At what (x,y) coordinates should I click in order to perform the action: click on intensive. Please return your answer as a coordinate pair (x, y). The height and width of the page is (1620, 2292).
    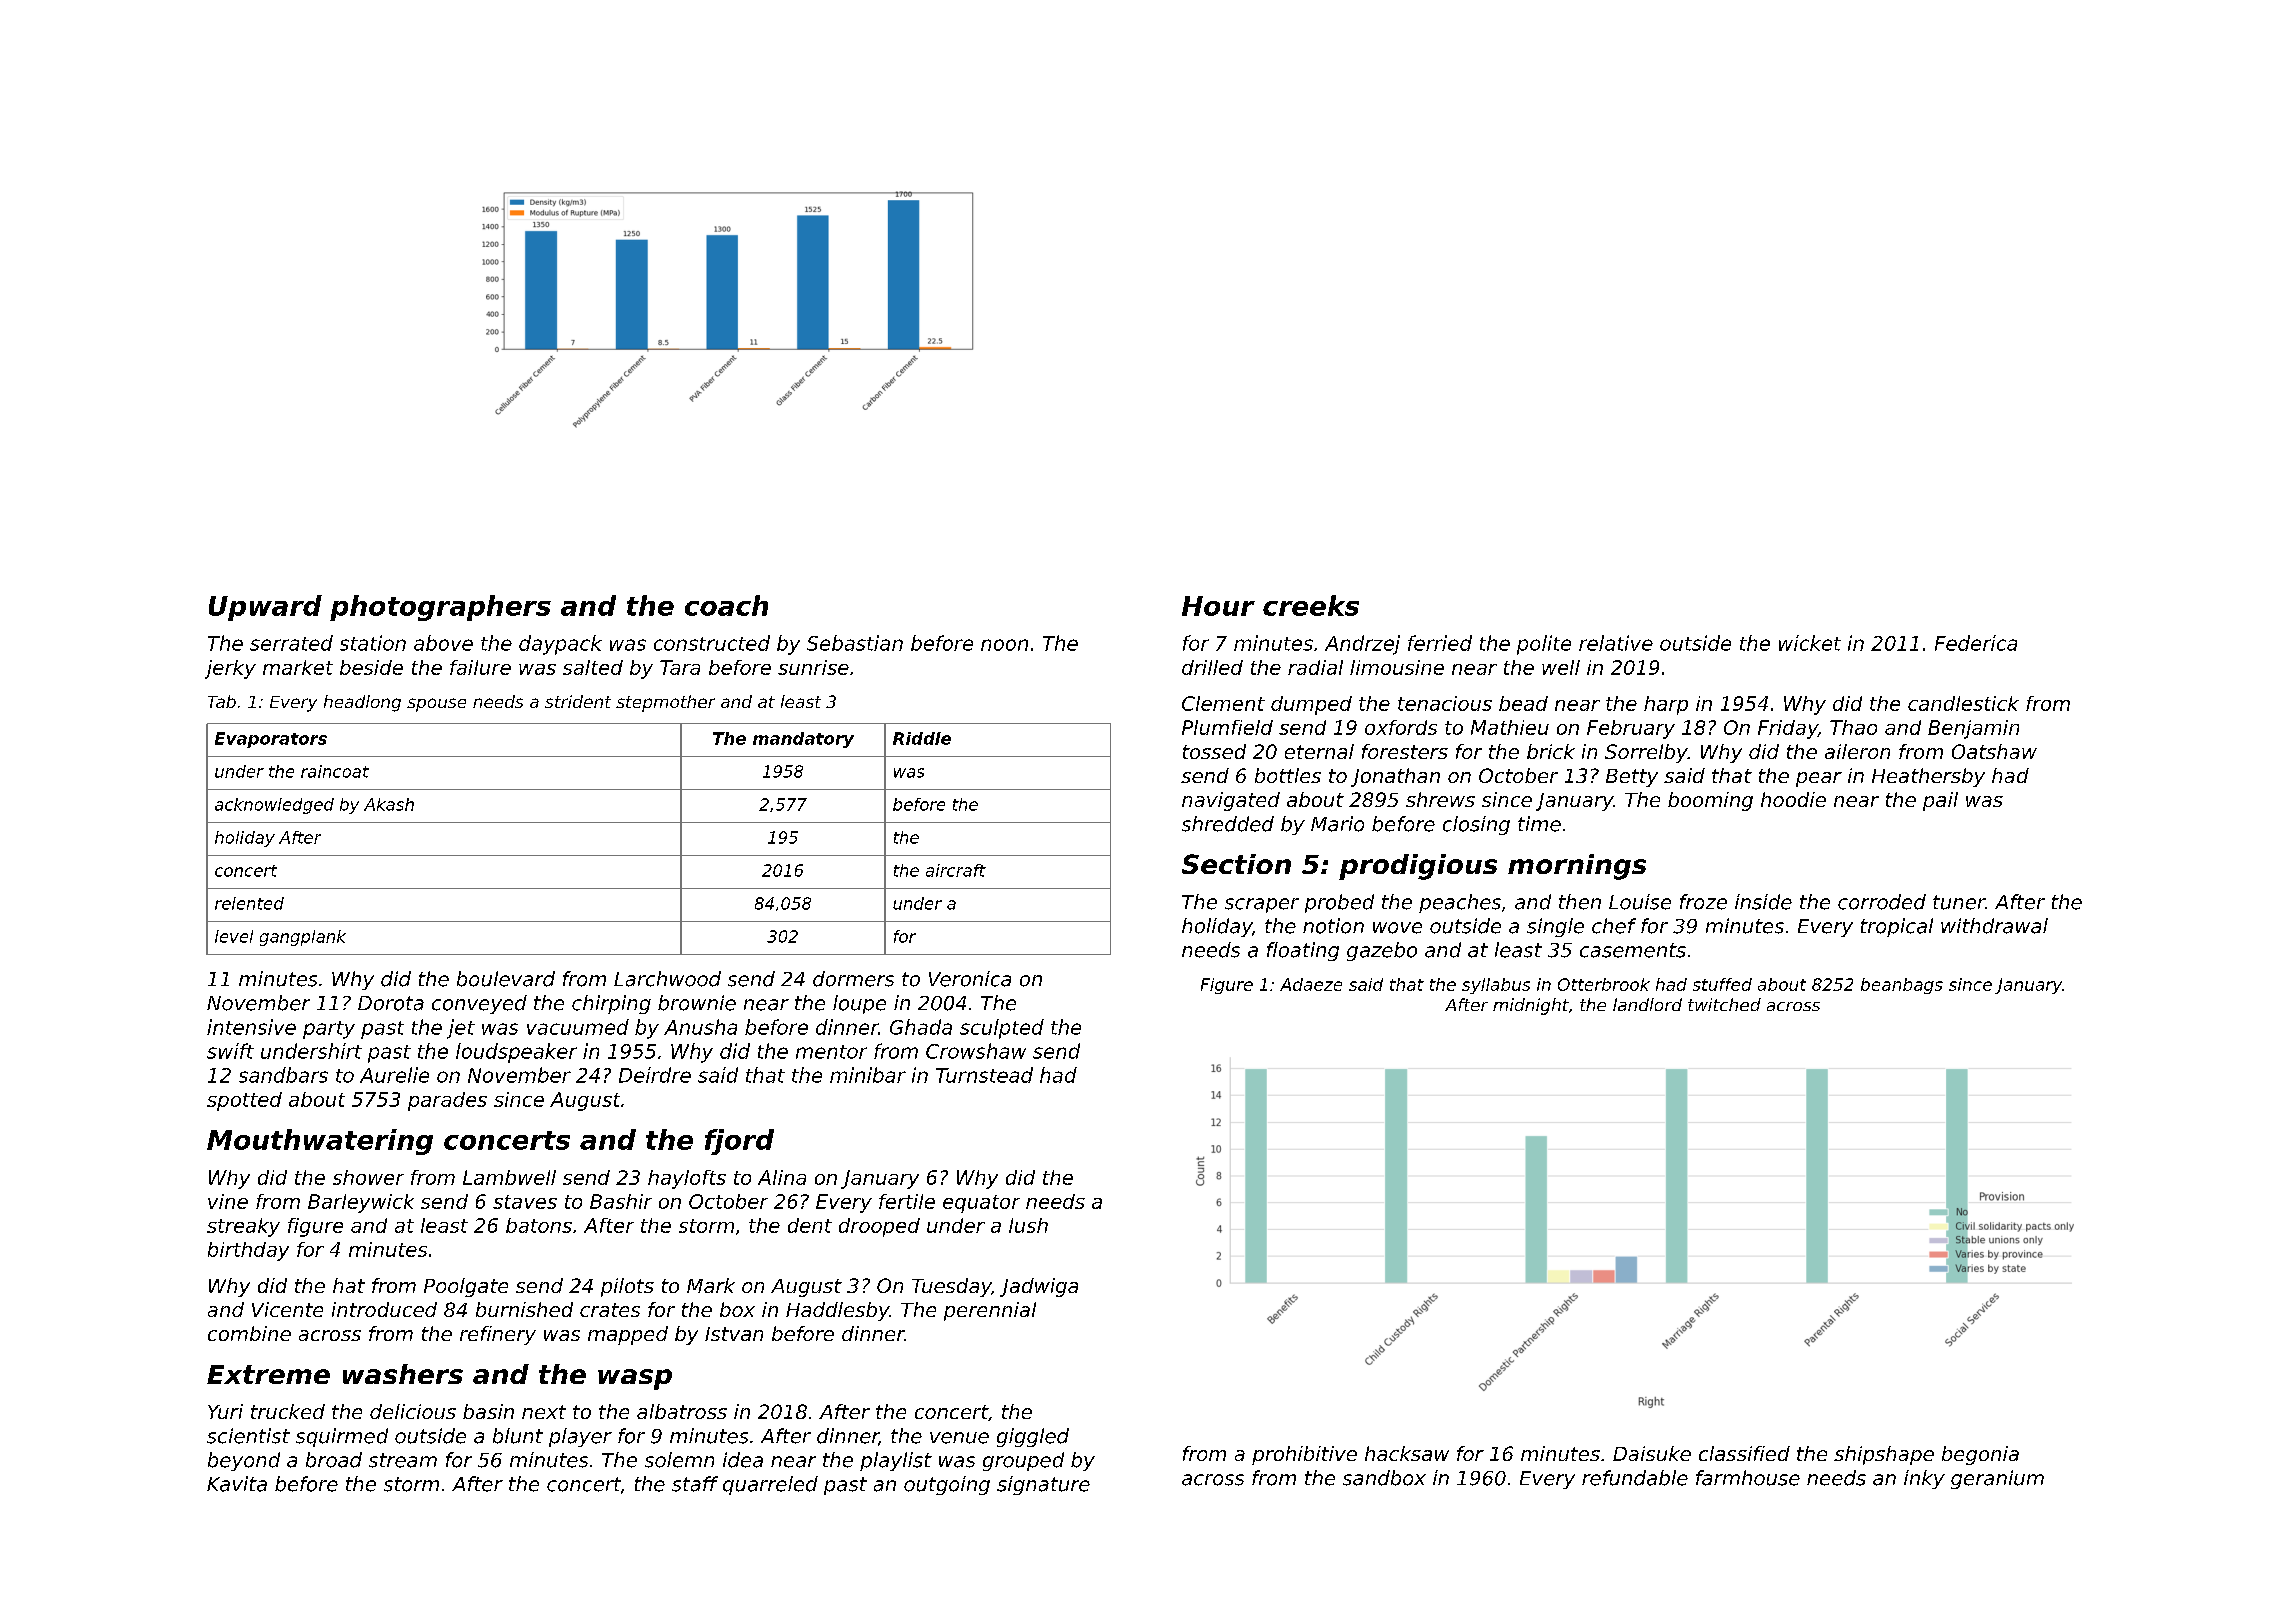
    Looking at the image, I should click on (251, 1027).
